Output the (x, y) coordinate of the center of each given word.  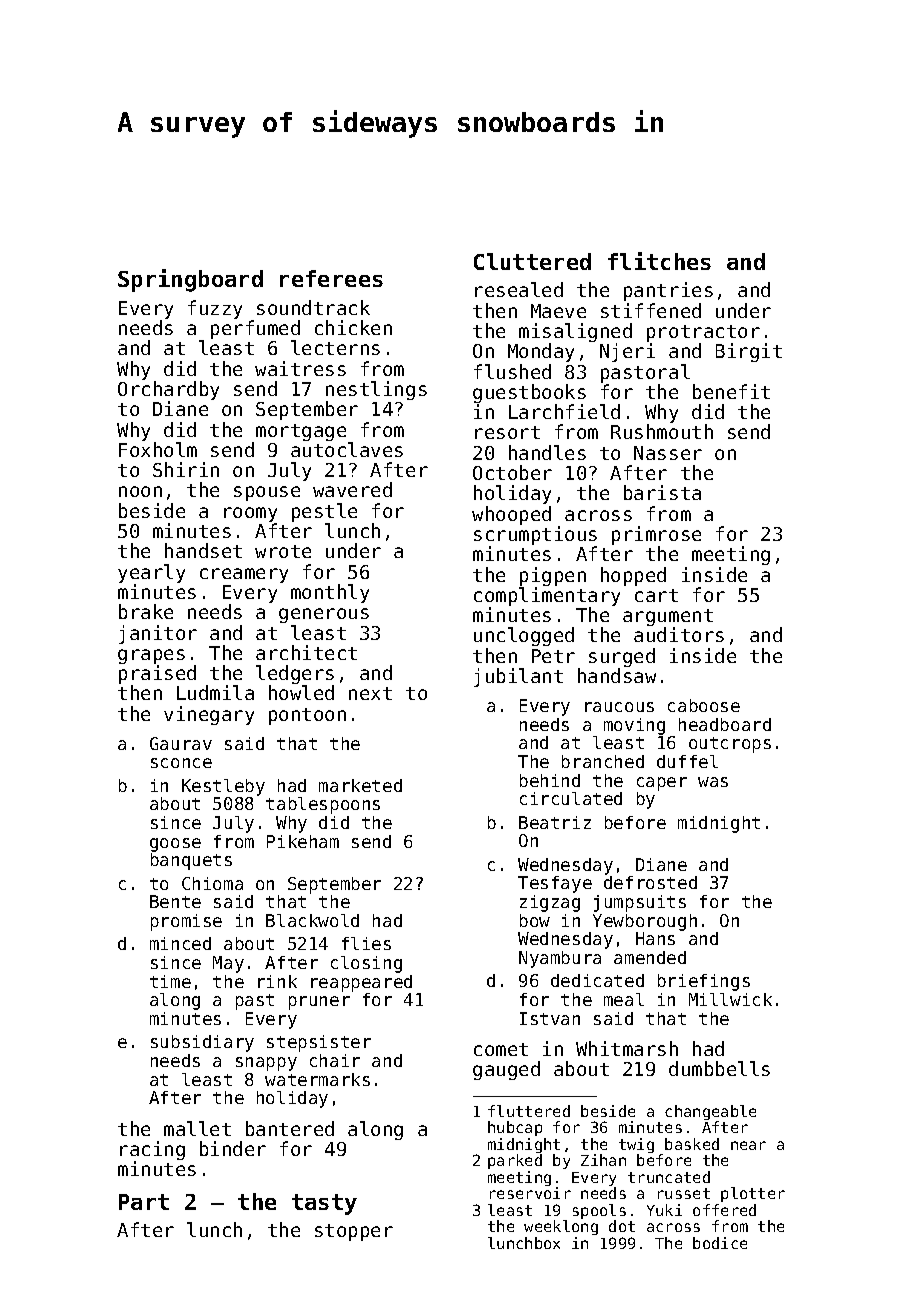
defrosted (650, 882)
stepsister (319, 1043)
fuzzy (215, 309)
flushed (512, 371)
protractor (703, 333)
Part (144, 1202)
